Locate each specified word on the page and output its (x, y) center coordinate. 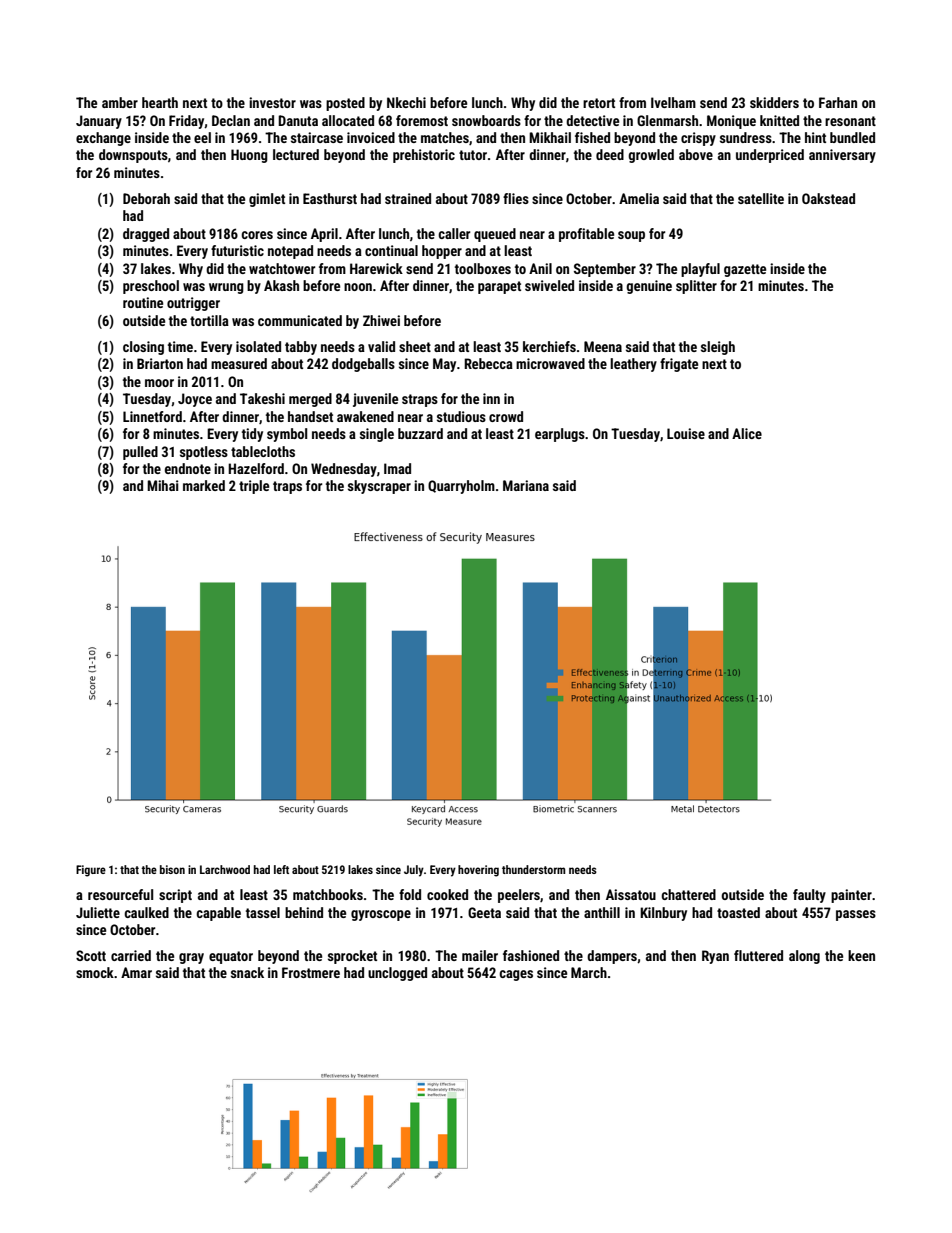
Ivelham (673, 102)
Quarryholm (461, 487)
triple (254, 487)
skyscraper (379, 487)
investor (272, 102)
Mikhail (550, 137)
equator (231, 957)
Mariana (526, 485)
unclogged (397, 974)
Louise (686, 433)
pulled (140, 453)
